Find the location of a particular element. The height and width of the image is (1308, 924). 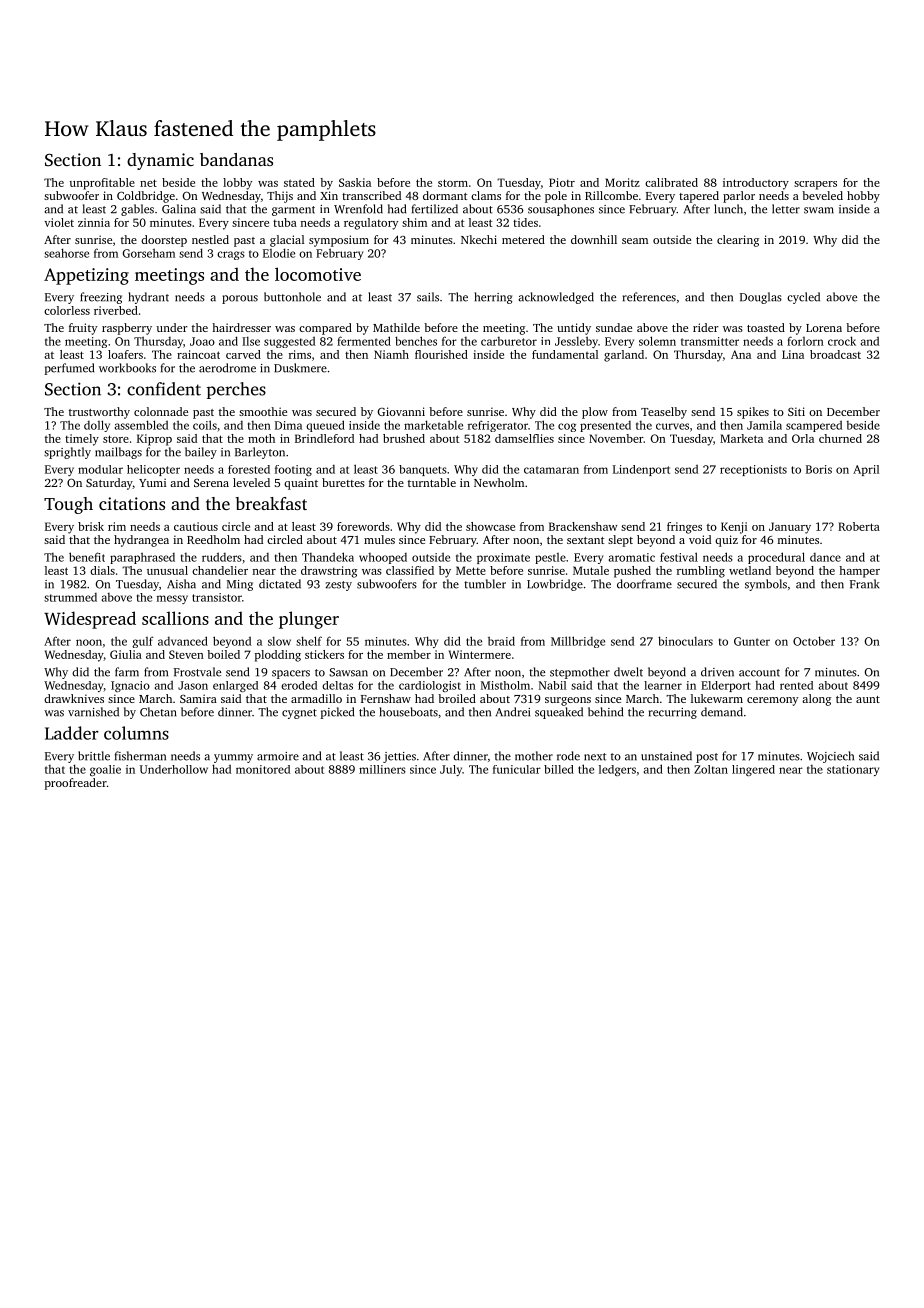

Douglas is located at coordinates (761, 298).
